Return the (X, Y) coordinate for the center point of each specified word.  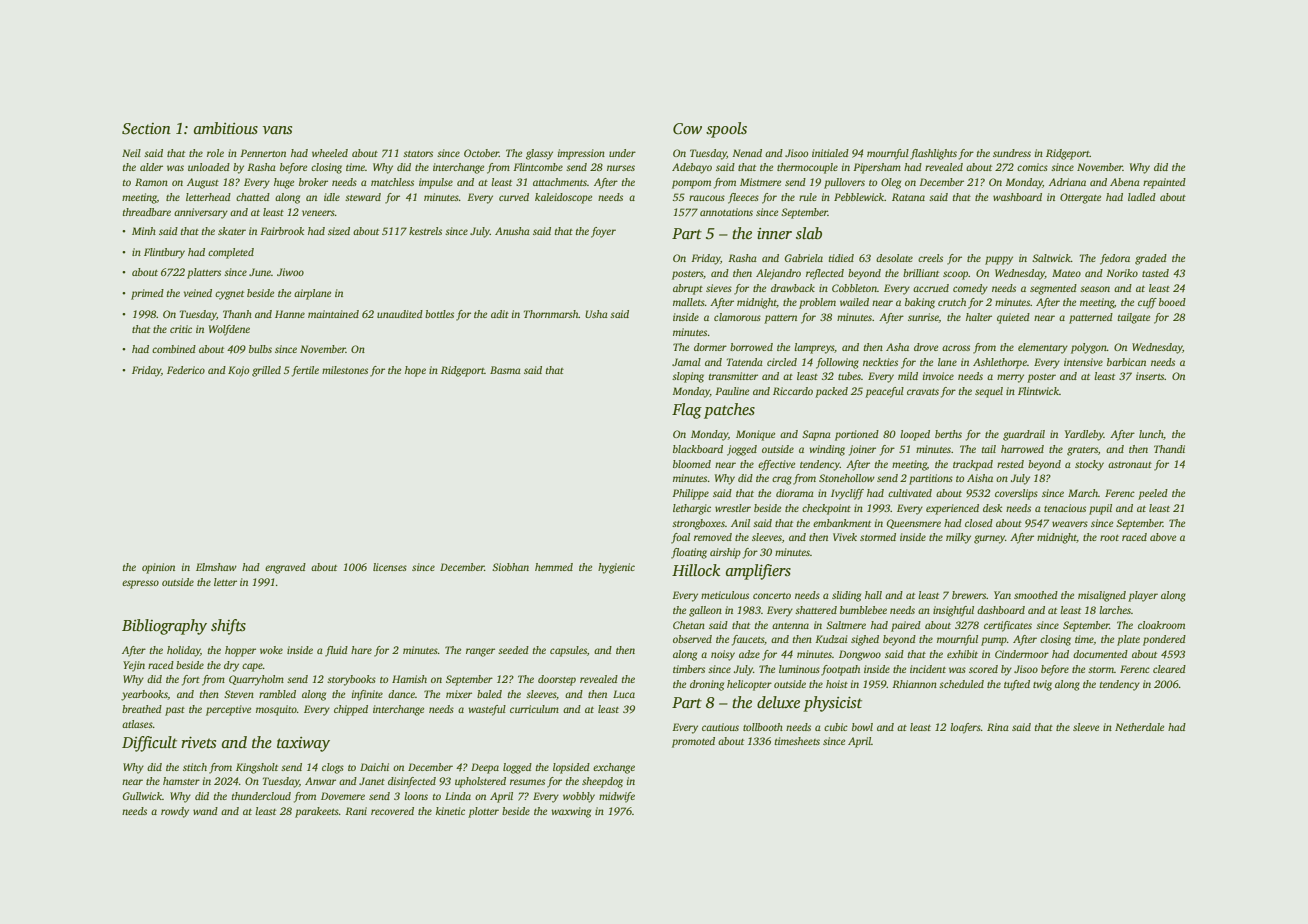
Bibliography (164, 627)
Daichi (374, 767)
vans (277, 130)
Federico (186, 370)
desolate (894, 258)
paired (906, 626)
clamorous (737, 317)
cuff (1147, 303)
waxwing (571, 812)
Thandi (1169, 449)
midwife (617, 797)
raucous (707, 198)
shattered (816, 610)
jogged (742, 450)
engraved (285, 568)
